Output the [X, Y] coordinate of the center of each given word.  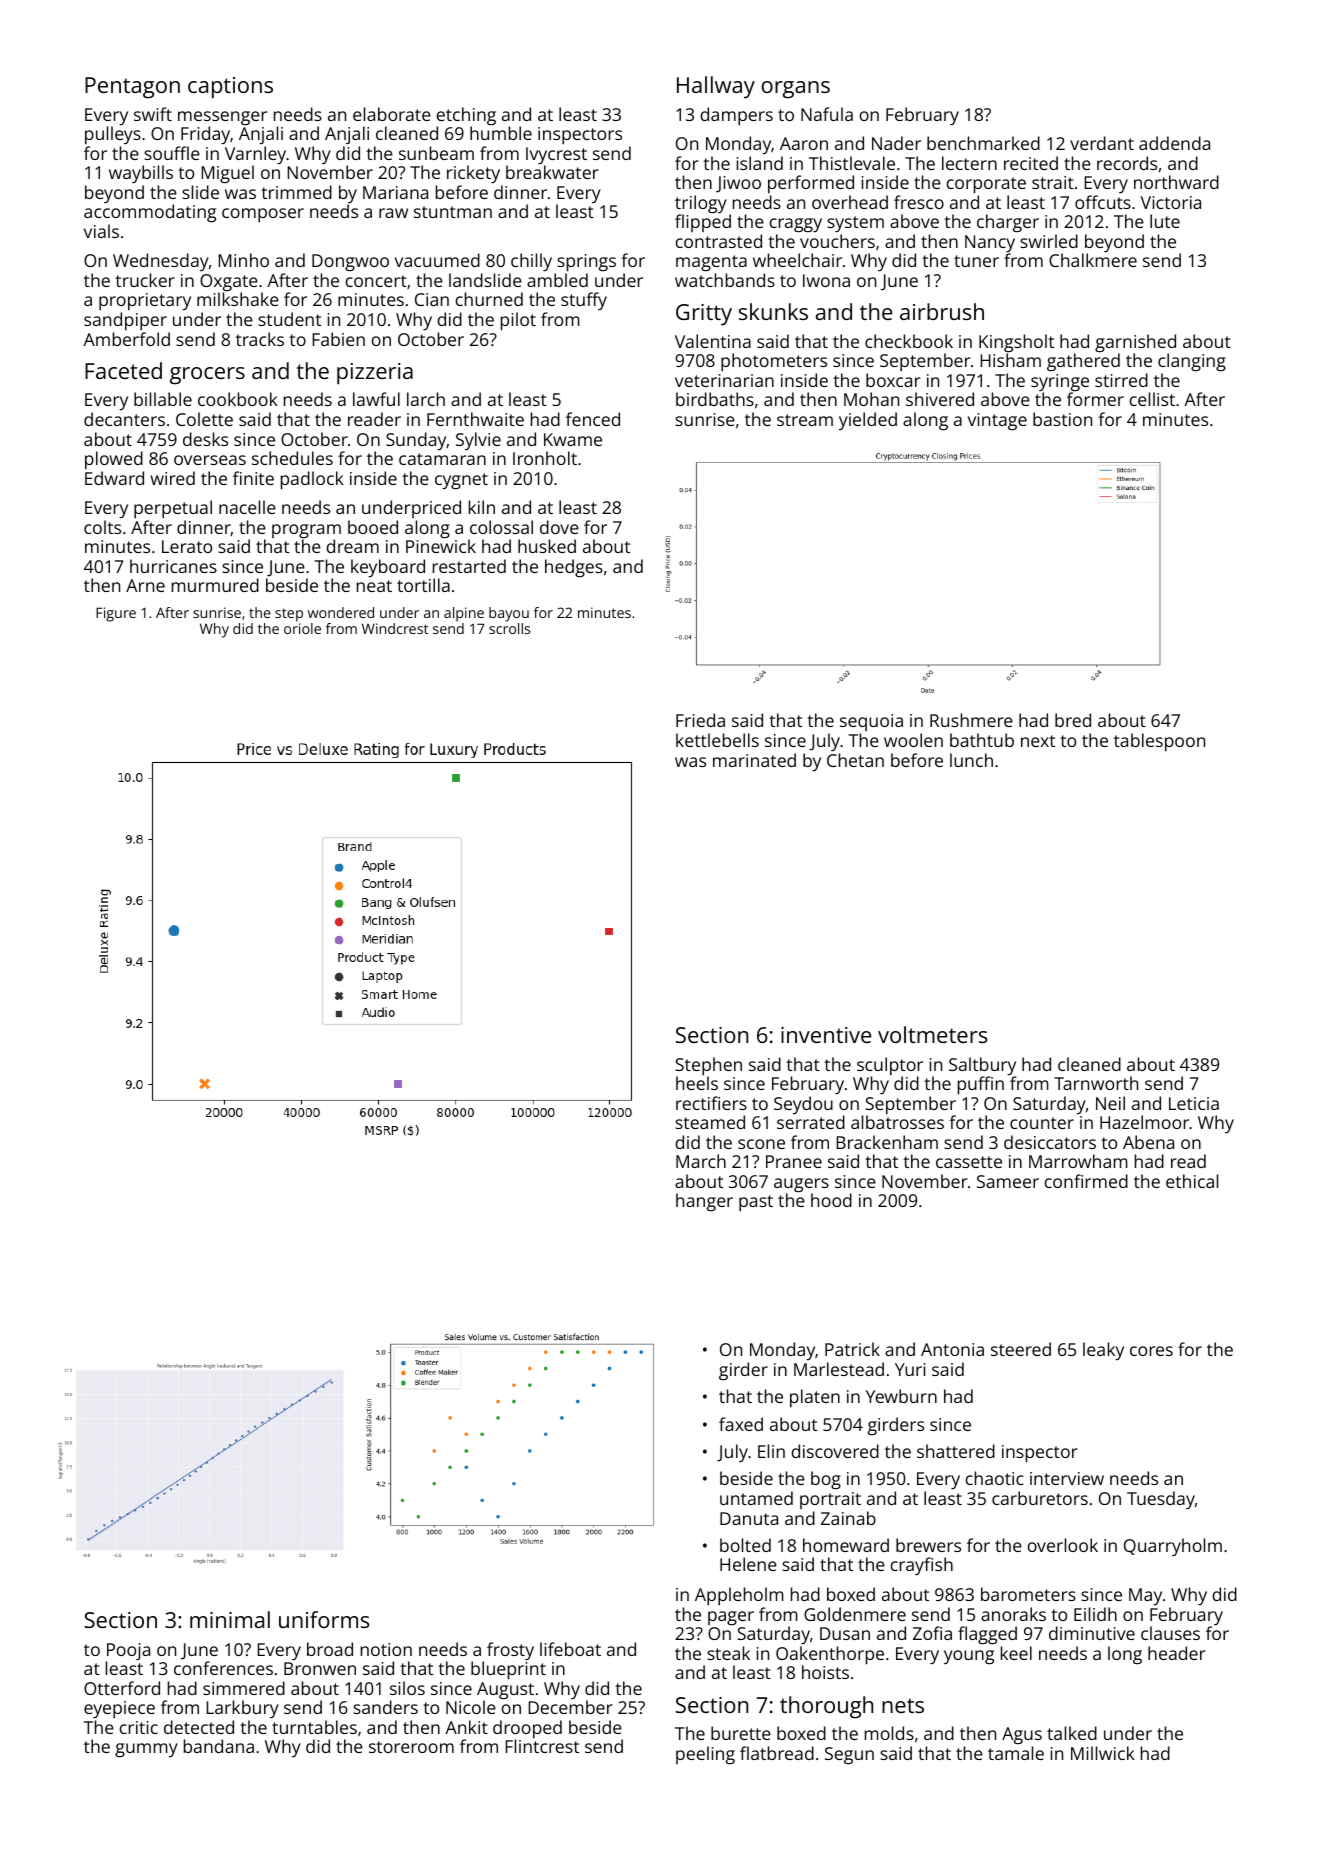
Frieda [700, 720]
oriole [302, 628]
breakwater [552, 172]
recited [1031, 163]
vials [101, 231]
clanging [1192, 362]
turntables [314, 1727]
